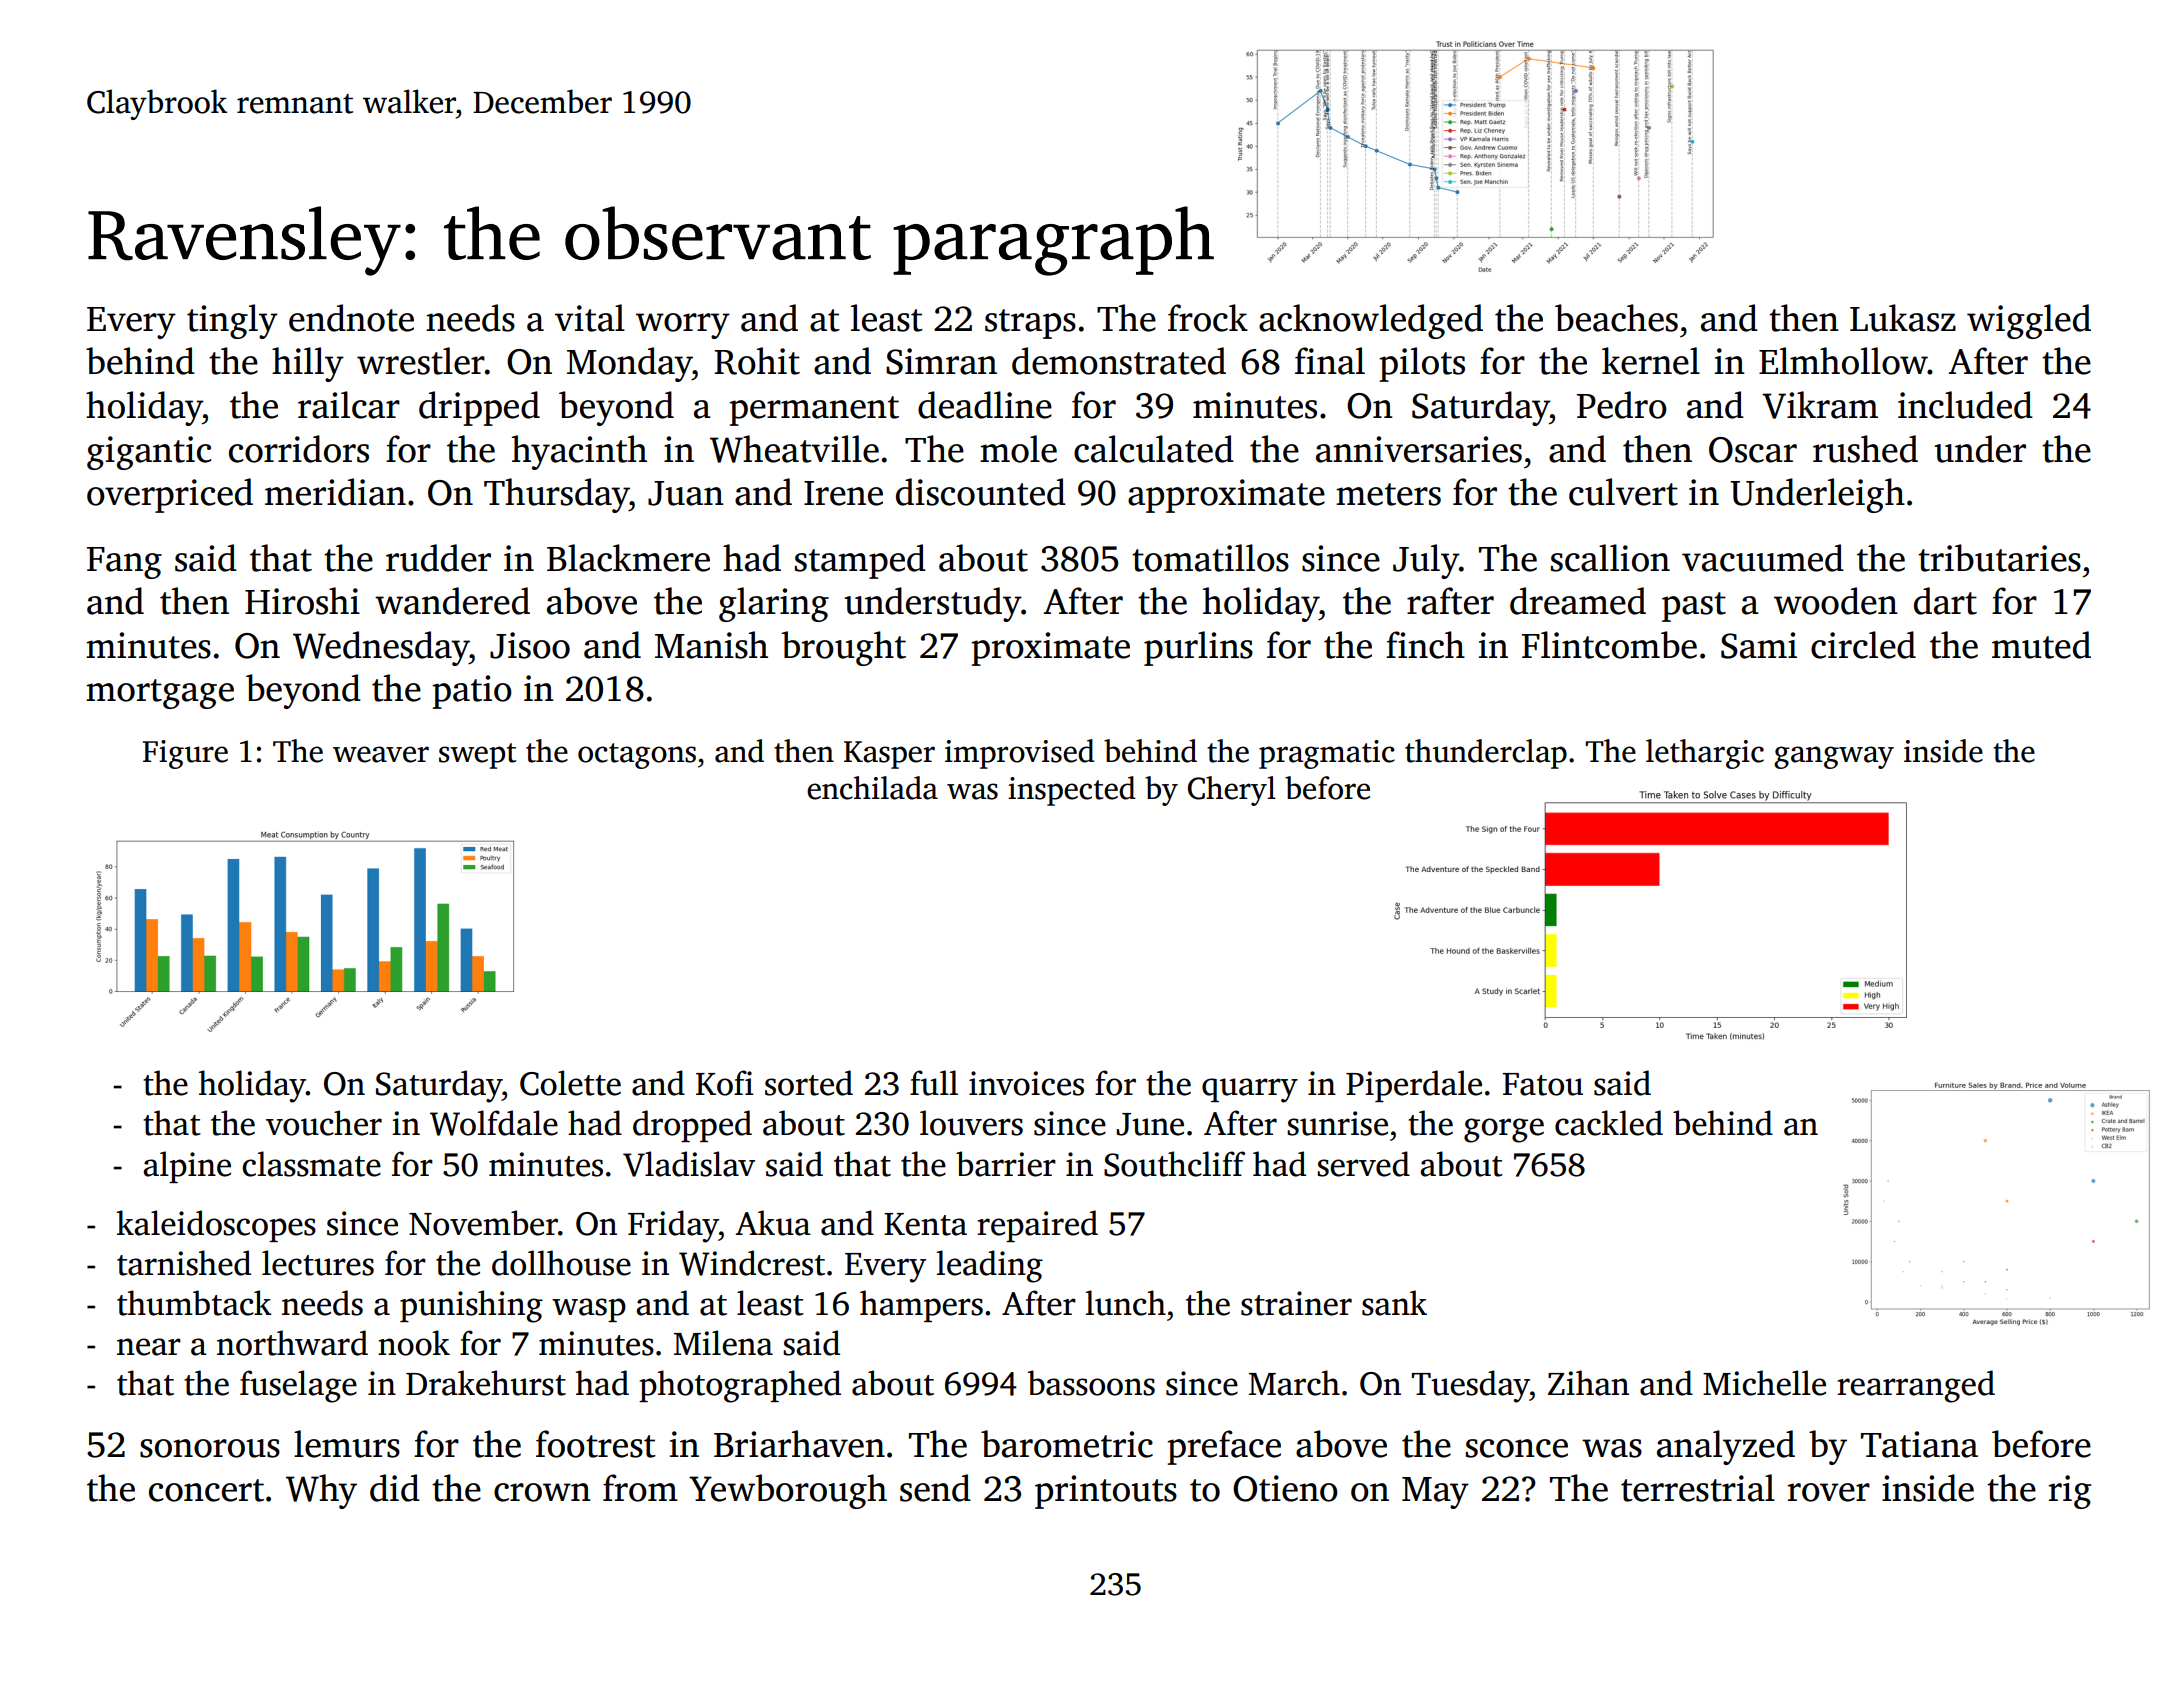 The height and width of the screenshot is (1683, 2178). What do you see at coordinates (934, 1083) in the screenshot?
I see `full` at bounding box center [934, 1083].
